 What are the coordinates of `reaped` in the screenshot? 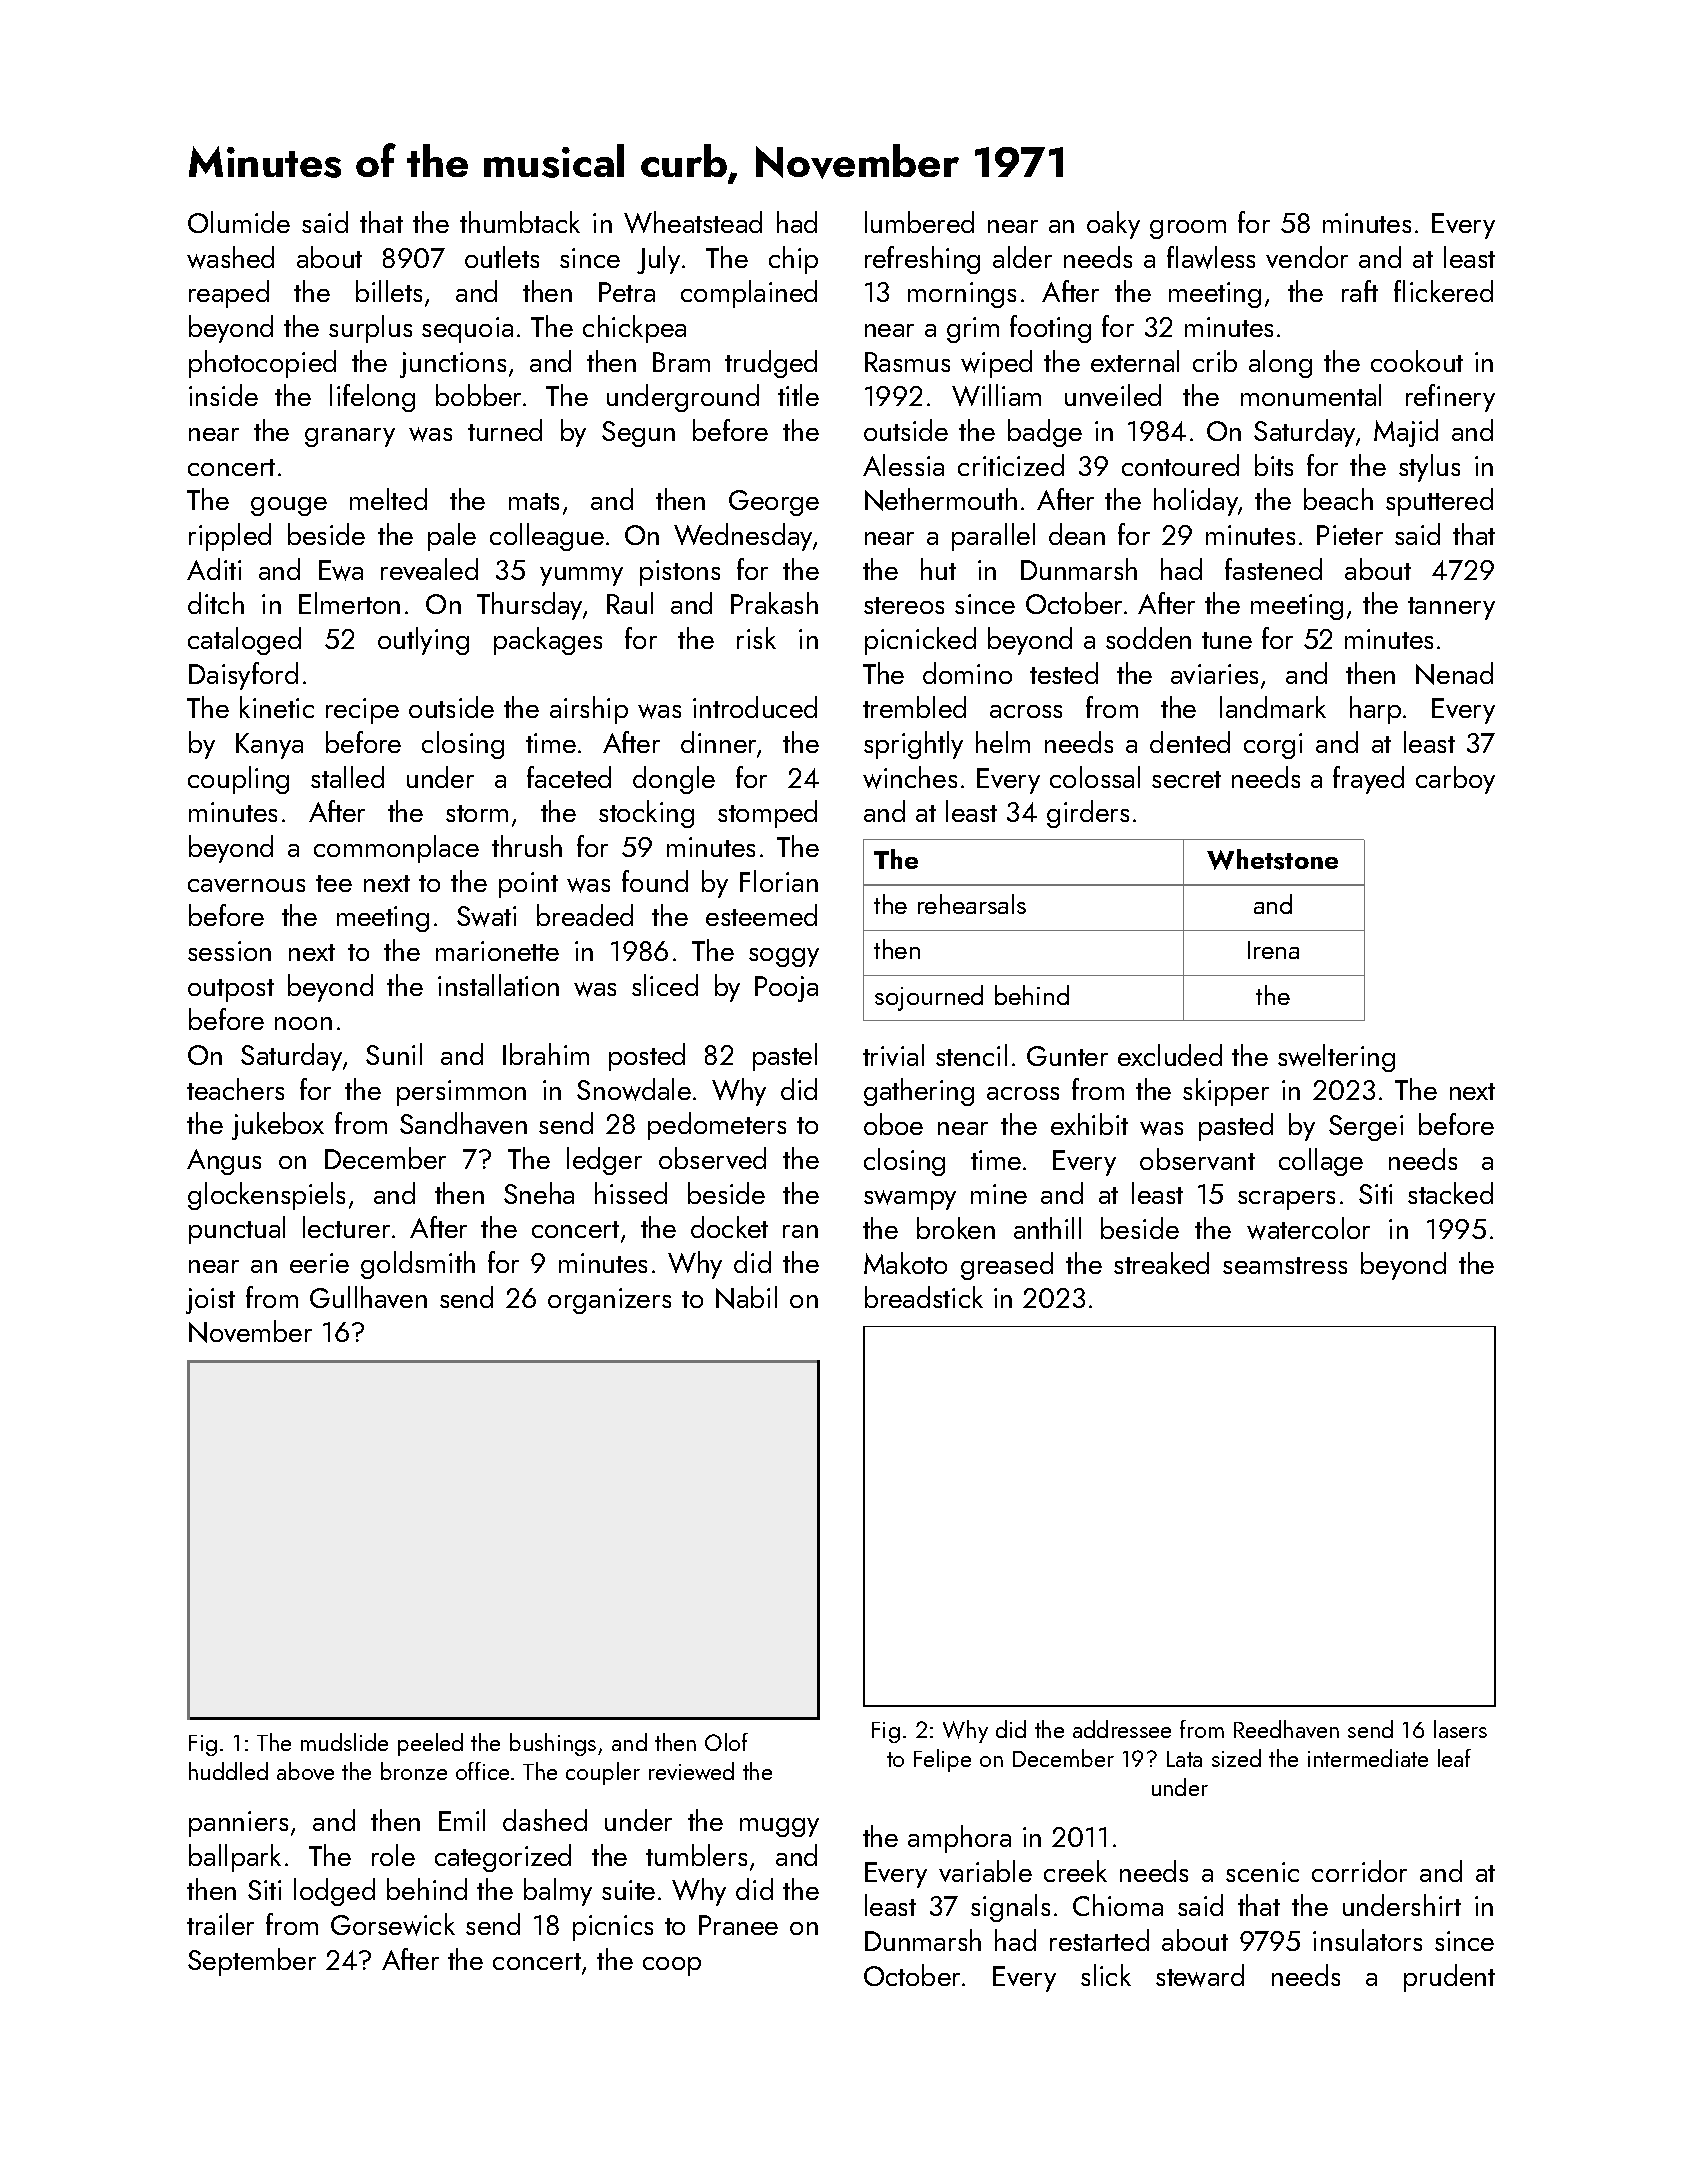 It's located at (229, 294).
